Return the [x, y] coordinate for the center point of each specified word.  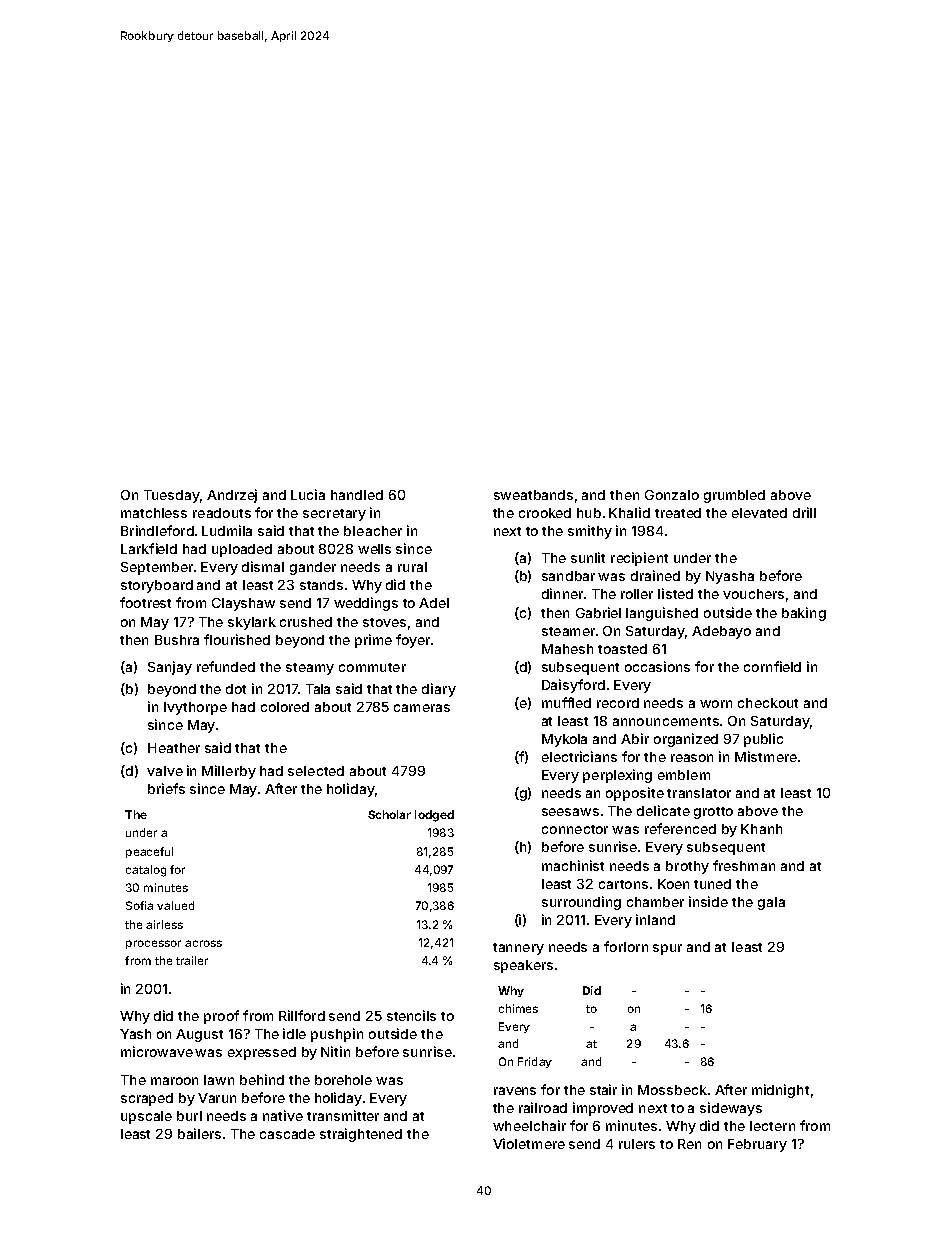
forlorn [626, 946]
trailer [192, 960]
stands [321, 585]
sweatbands [533, 495]
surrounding [581, 903]
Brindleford [157, 530]
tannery [518, 949]
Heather [174, 748]
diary [439, 690]
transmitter [343, 1115]
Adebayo [721, 632]
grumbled [734, 496]
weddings [366, 604]
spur [667, 949]
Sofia [139, 905]
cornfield [772, 666]
